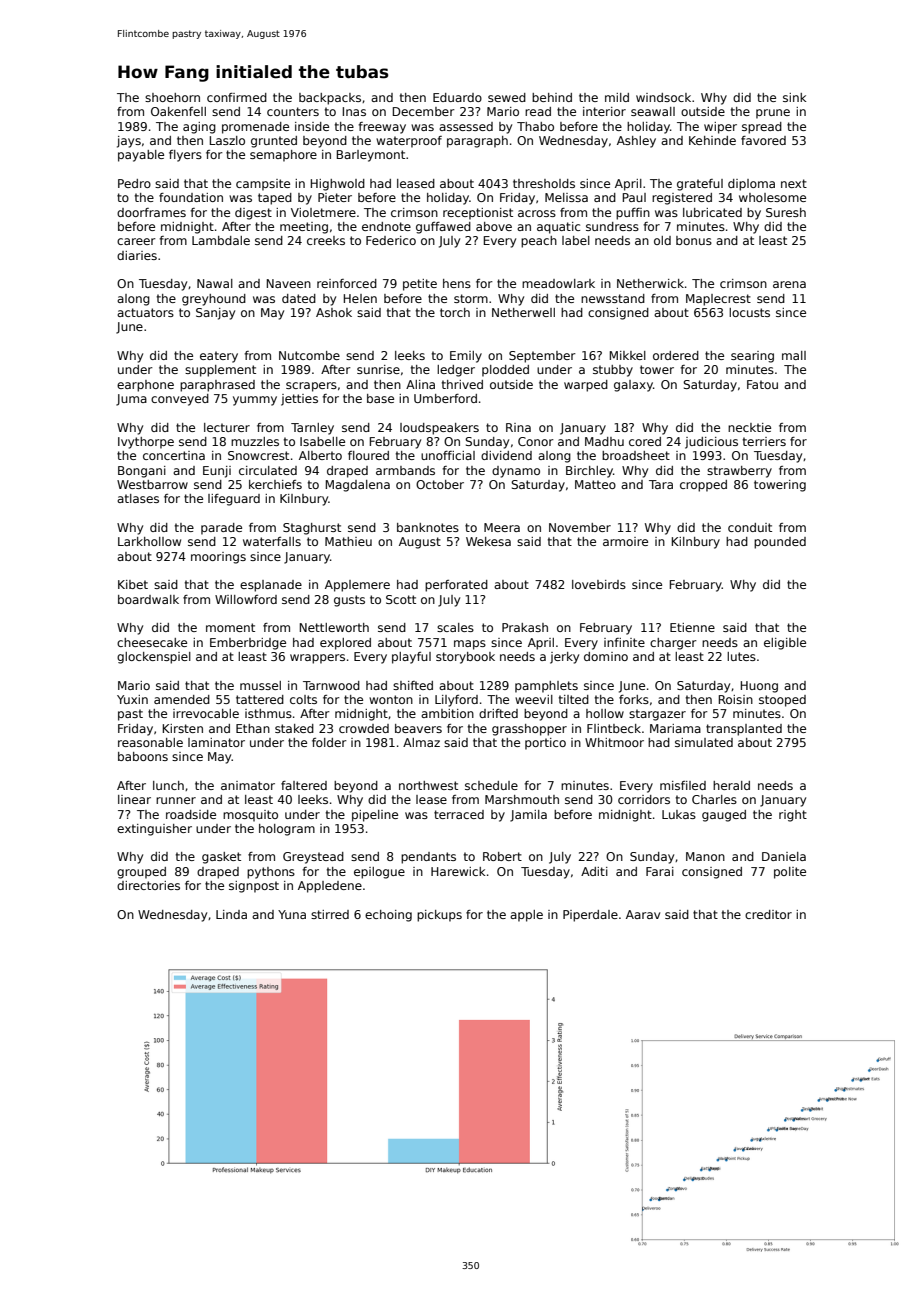 The height and width of the screenshot is (1308, 924). What do you see at coordinates (138, 498) in the screenshot?
I see `atlases` at bounding box center [138, 498].
